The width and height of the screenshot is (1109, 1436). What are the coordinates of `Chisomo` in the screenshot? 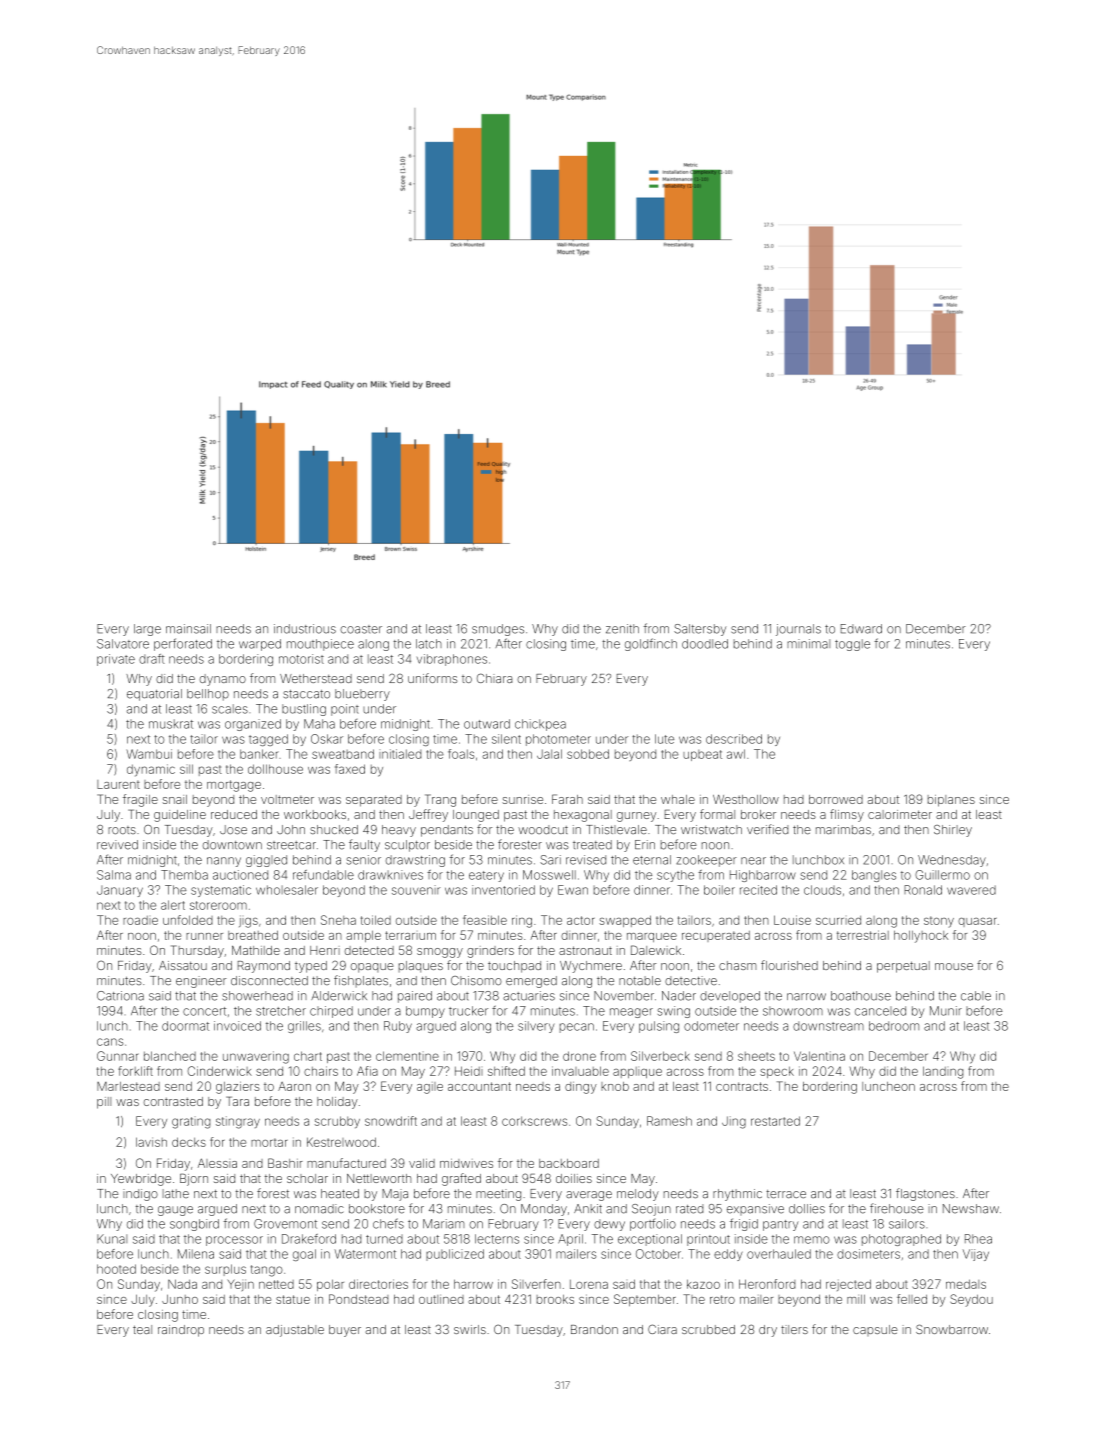 It's located at (476, 981).
